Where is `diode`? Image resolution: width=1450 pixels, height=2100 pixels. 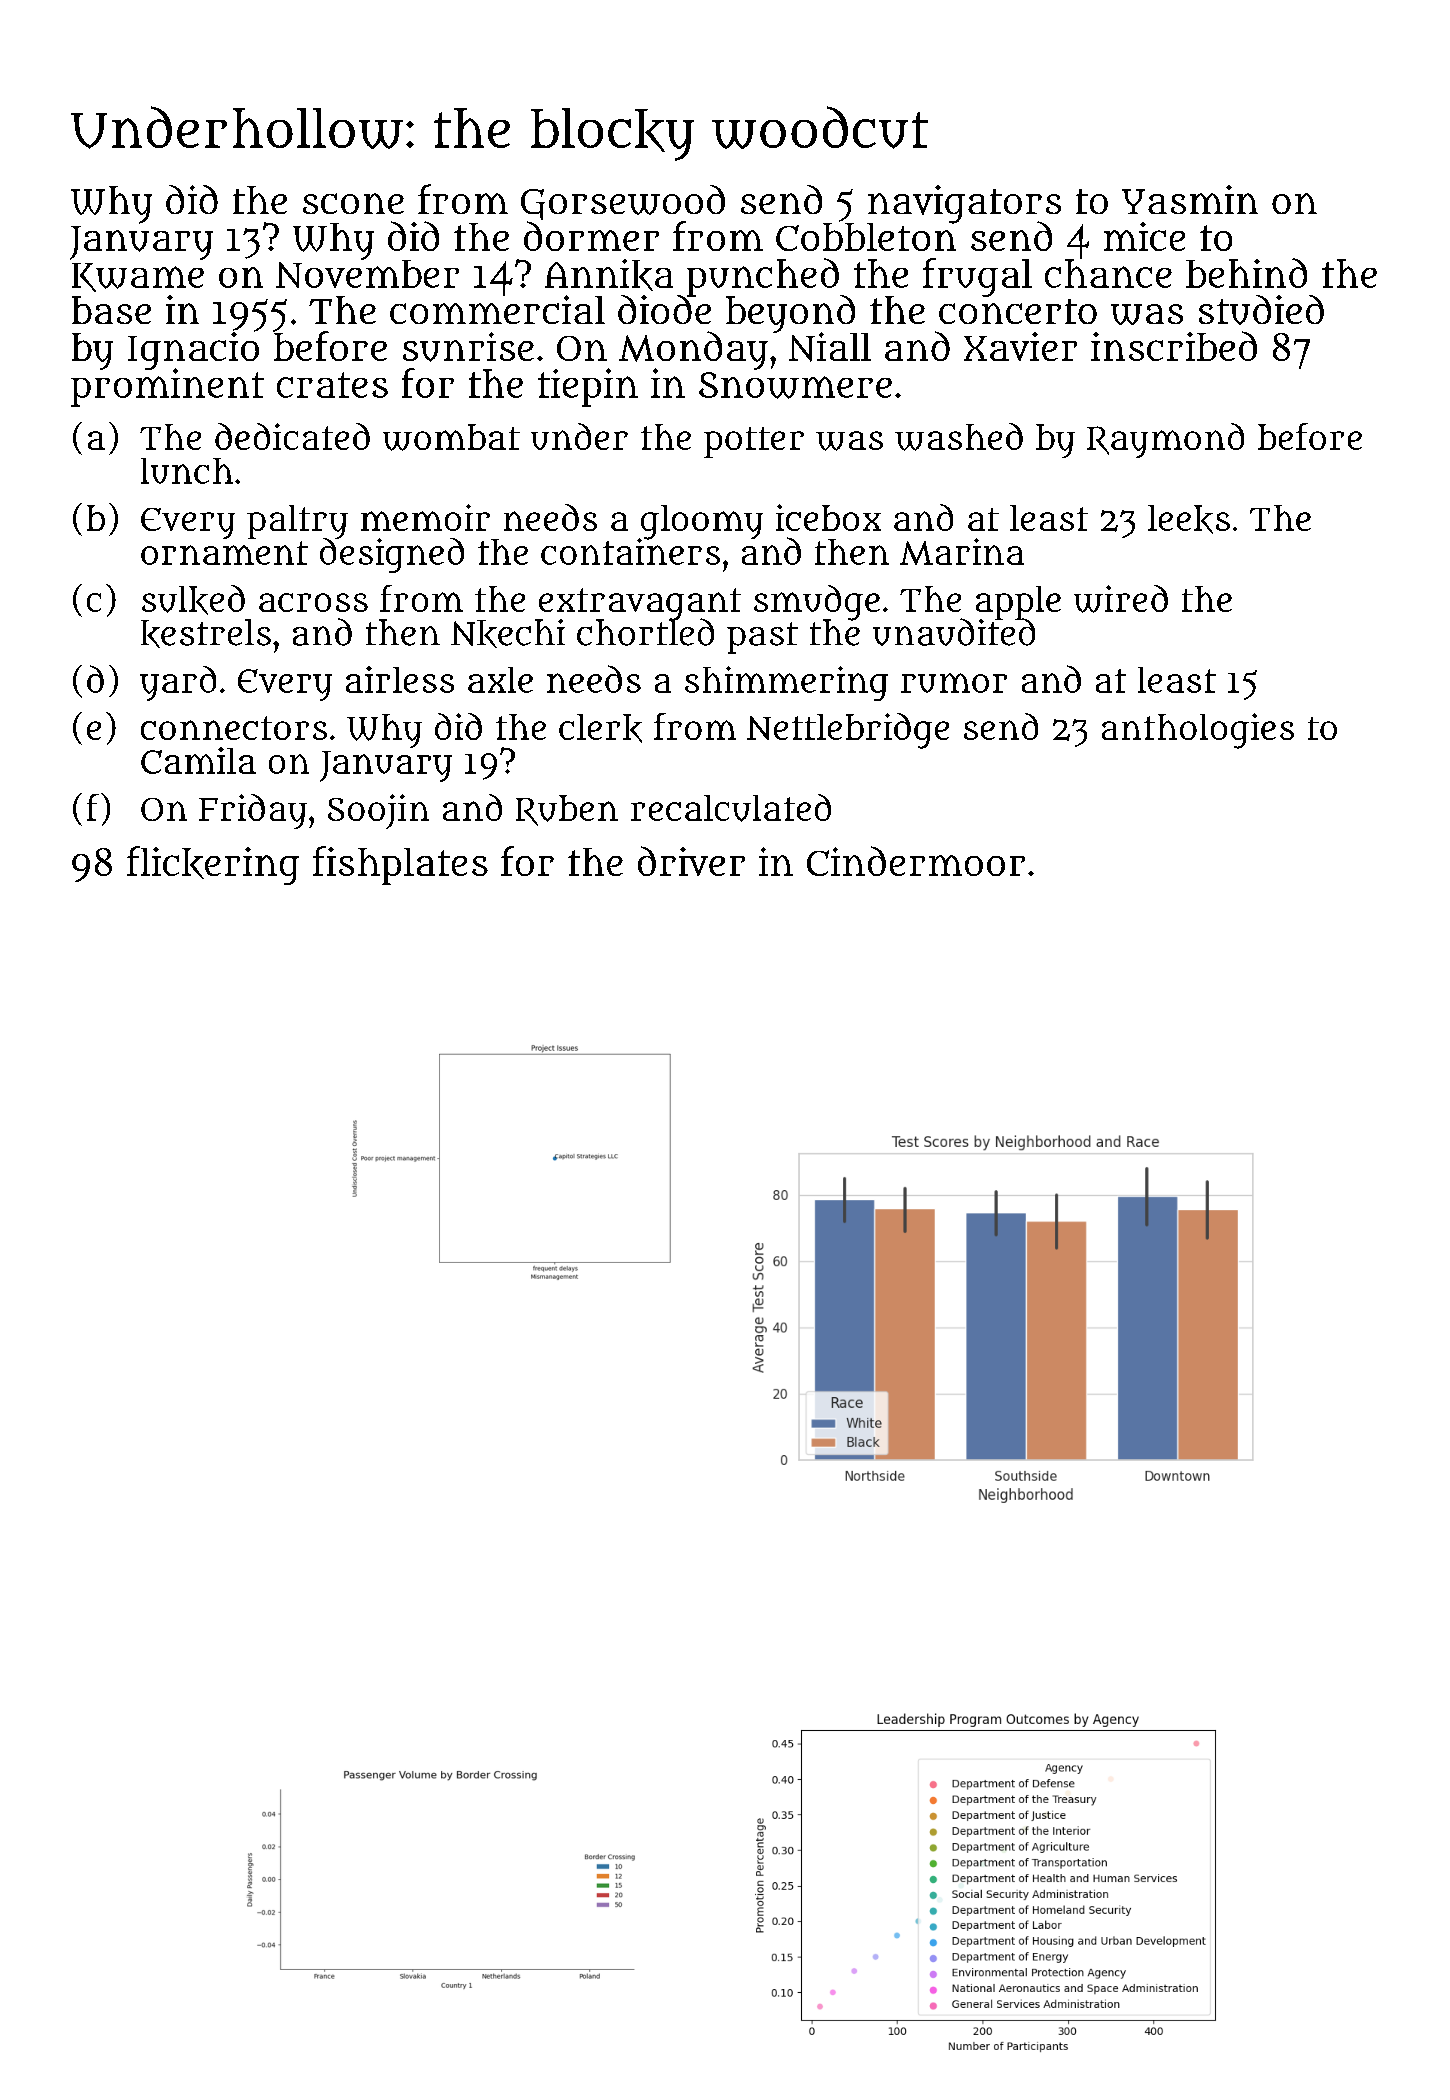 diode is located at coordinates (664, 310).
